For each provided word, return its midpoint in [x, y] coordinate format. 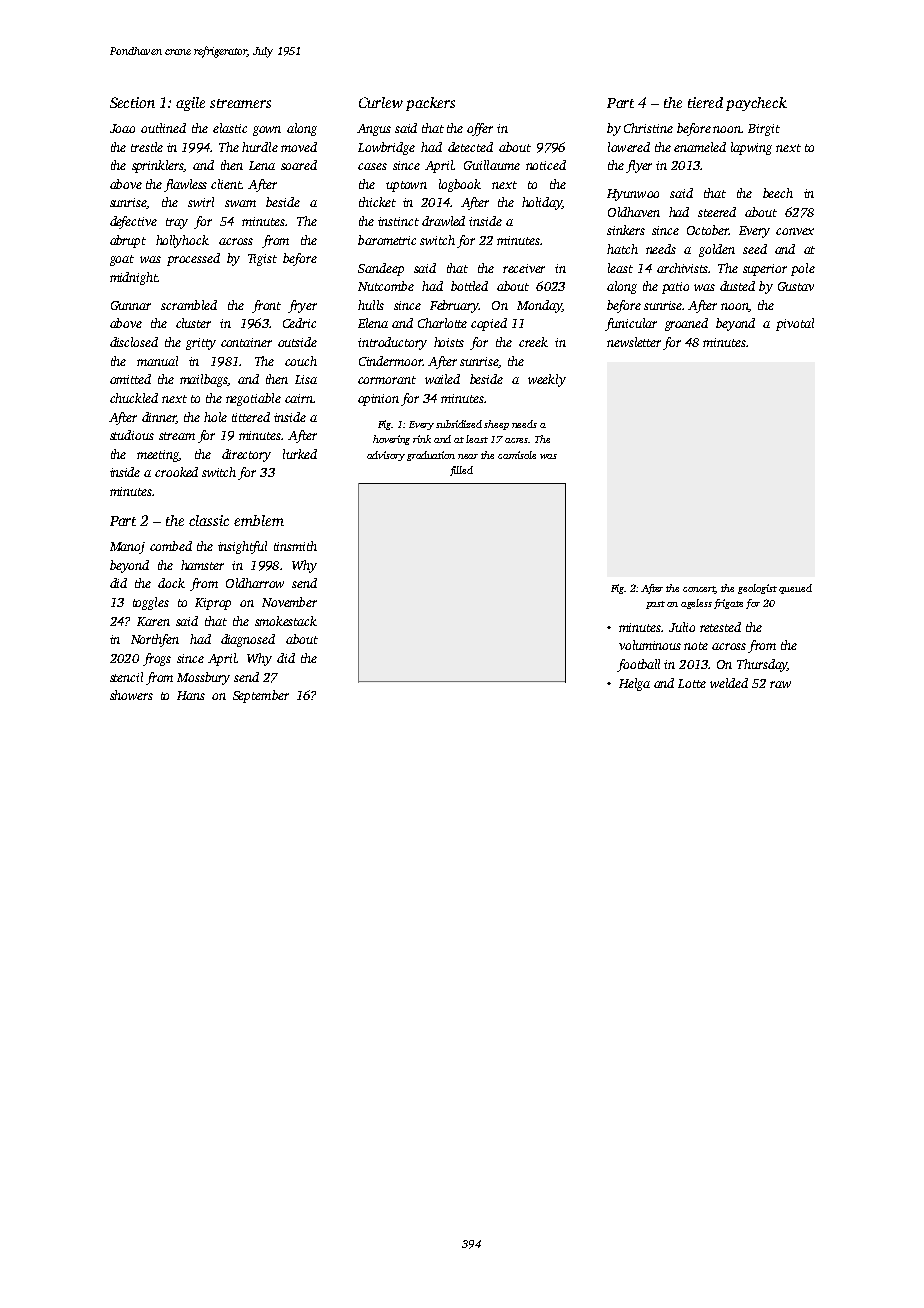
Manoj [127, 548]
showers [131, 695]
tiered [705, 102]
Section [132, 102]
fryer [302, 306]
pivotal [795, 324]
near [468, 456]
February [454, 306]
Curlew [381, 102]
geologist [757, 589]
